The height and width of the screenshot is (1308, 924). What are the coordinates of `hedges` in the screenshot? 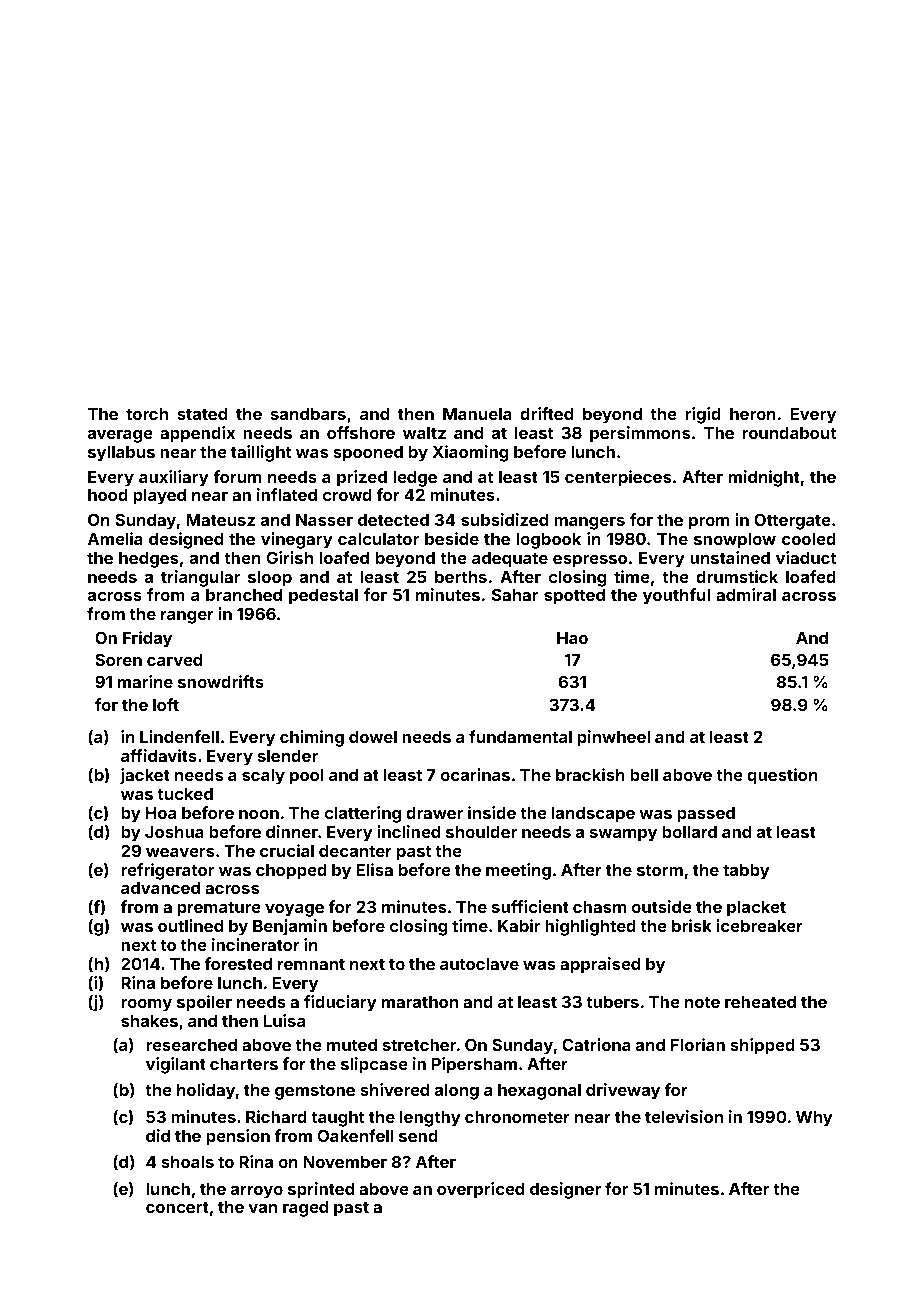 It's located at (148, 560).
